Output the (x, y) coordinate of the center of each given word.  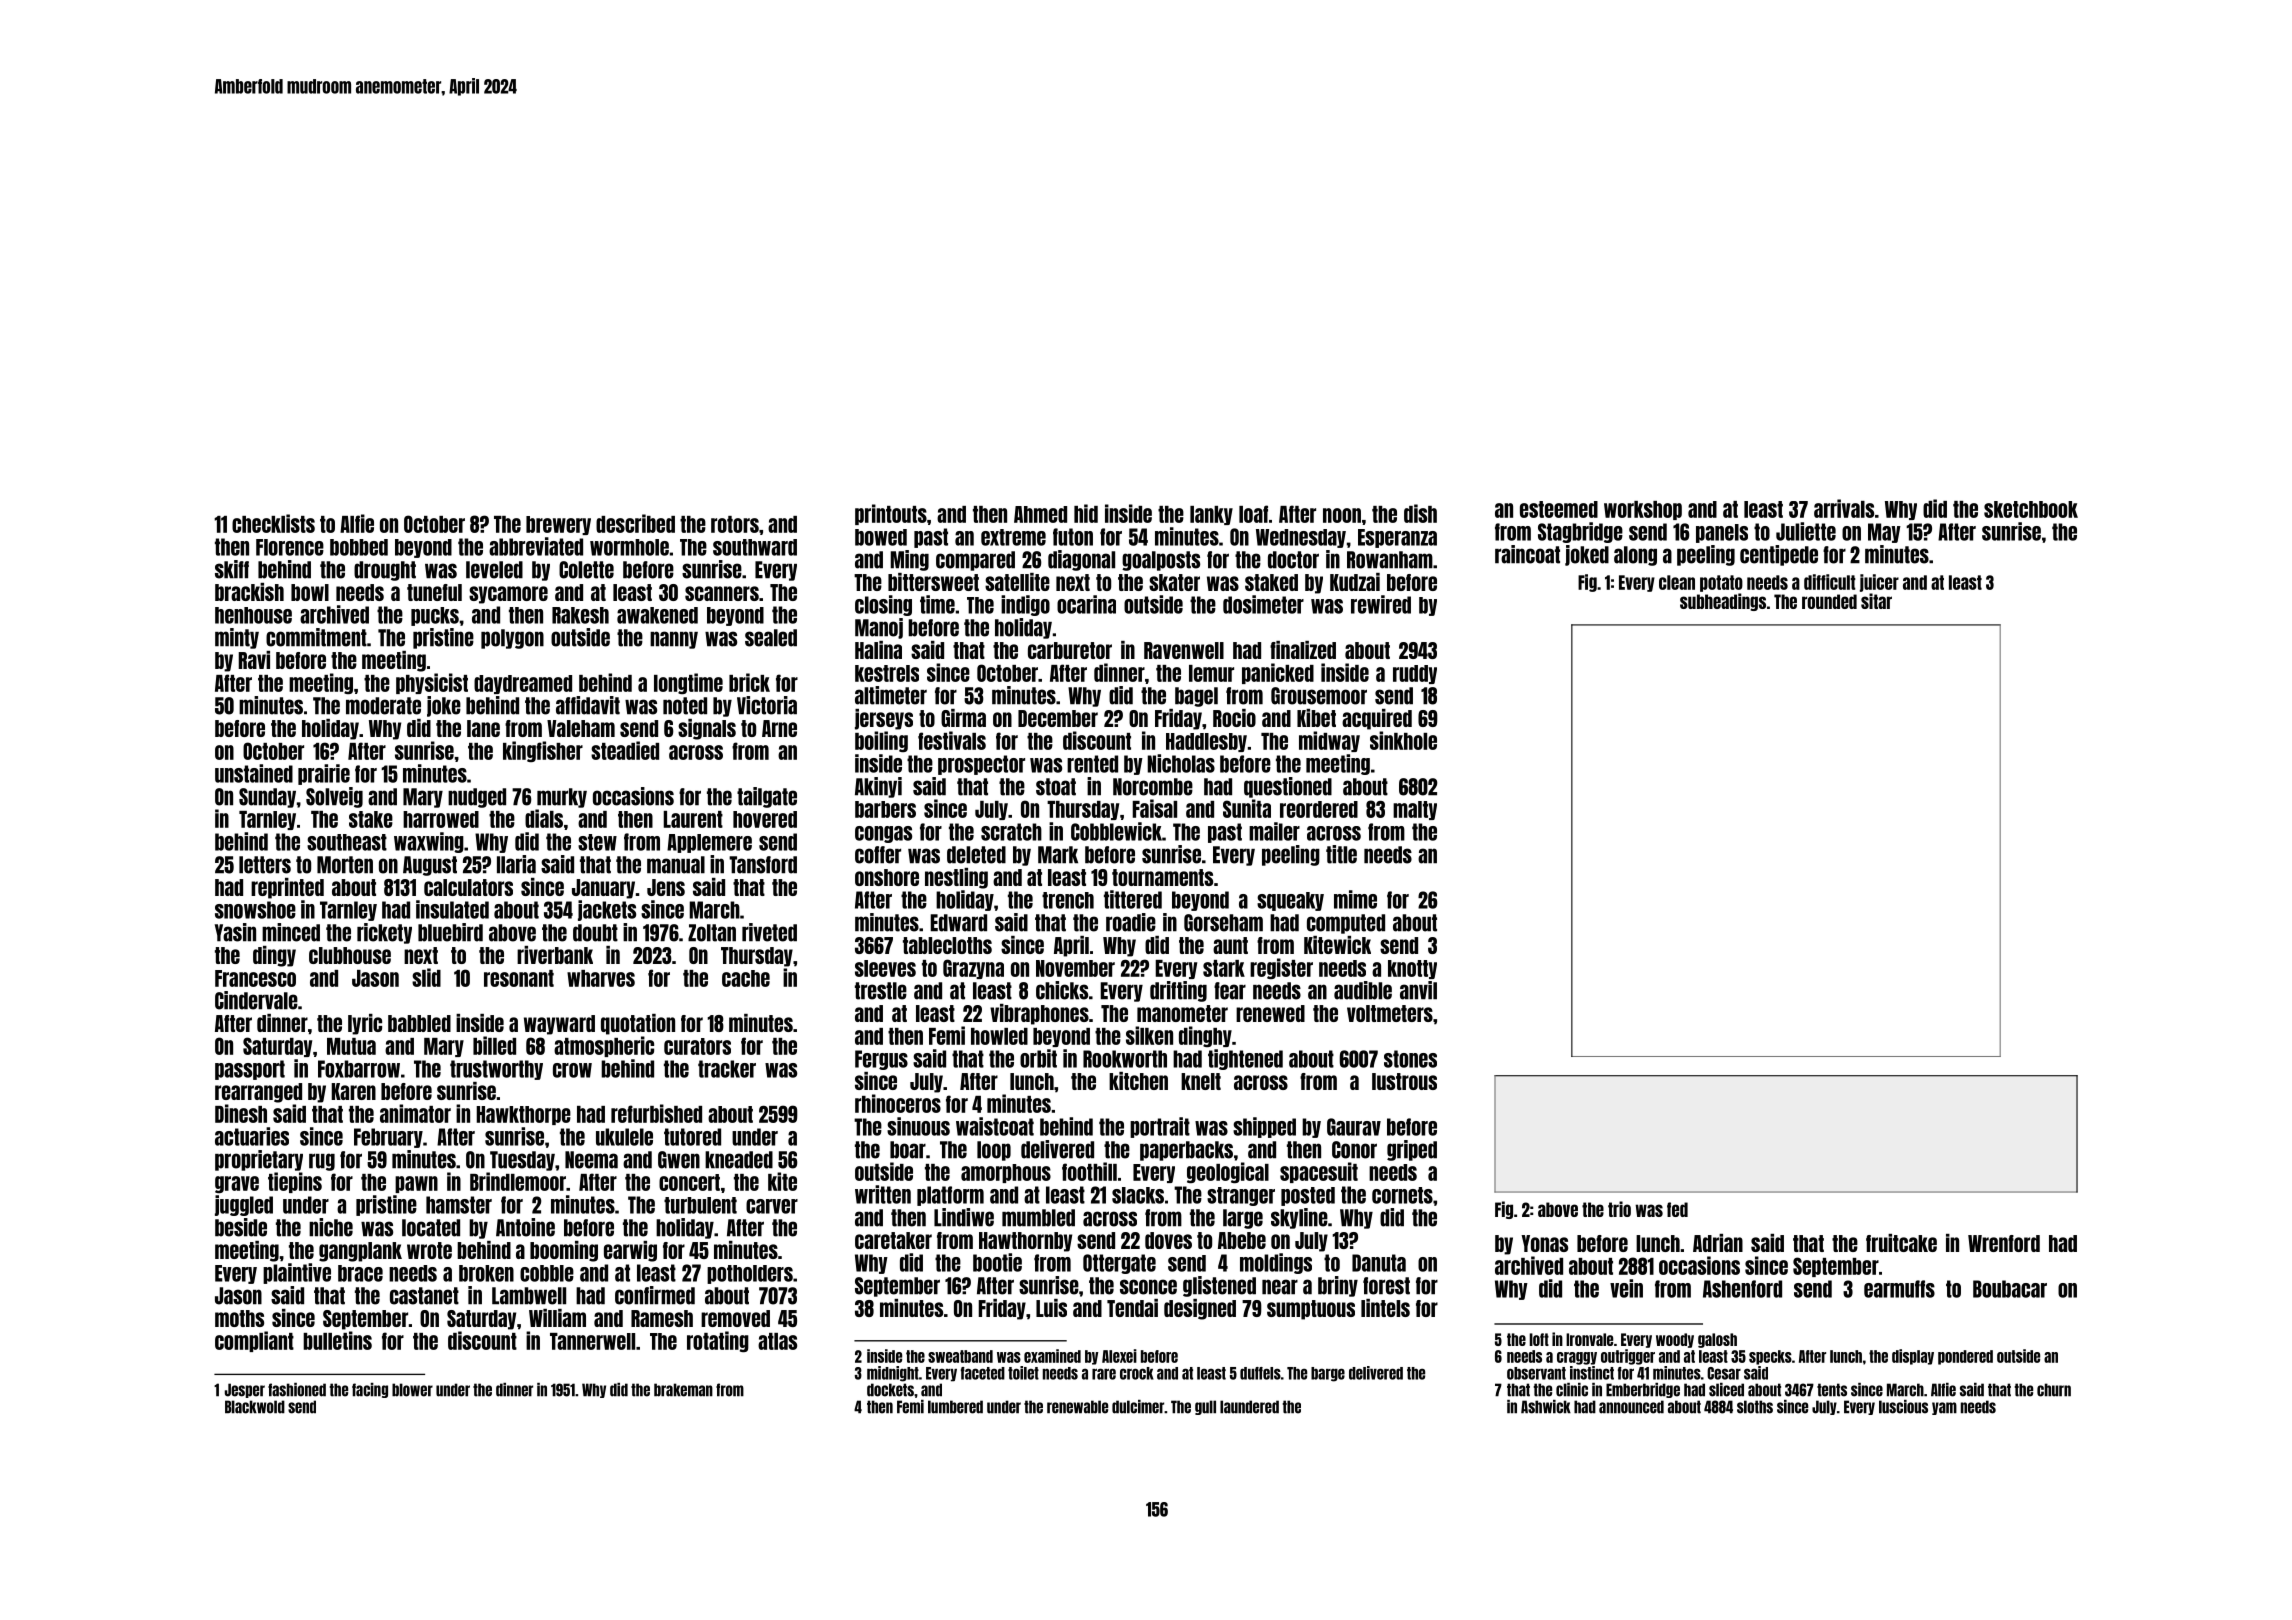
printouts (891, 514)
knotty (1412, 969)
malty (1415, 810)
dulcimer (1138, 1407)
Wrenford (2004, 1243)
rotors (735, 524)
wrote (429, 1250)
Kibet (1316, 718)
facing (370, 1390)
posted (1308, 1196)
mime (1355, 899)
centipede (1779, 555)
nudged (477, 798)
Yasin (235, 932)
